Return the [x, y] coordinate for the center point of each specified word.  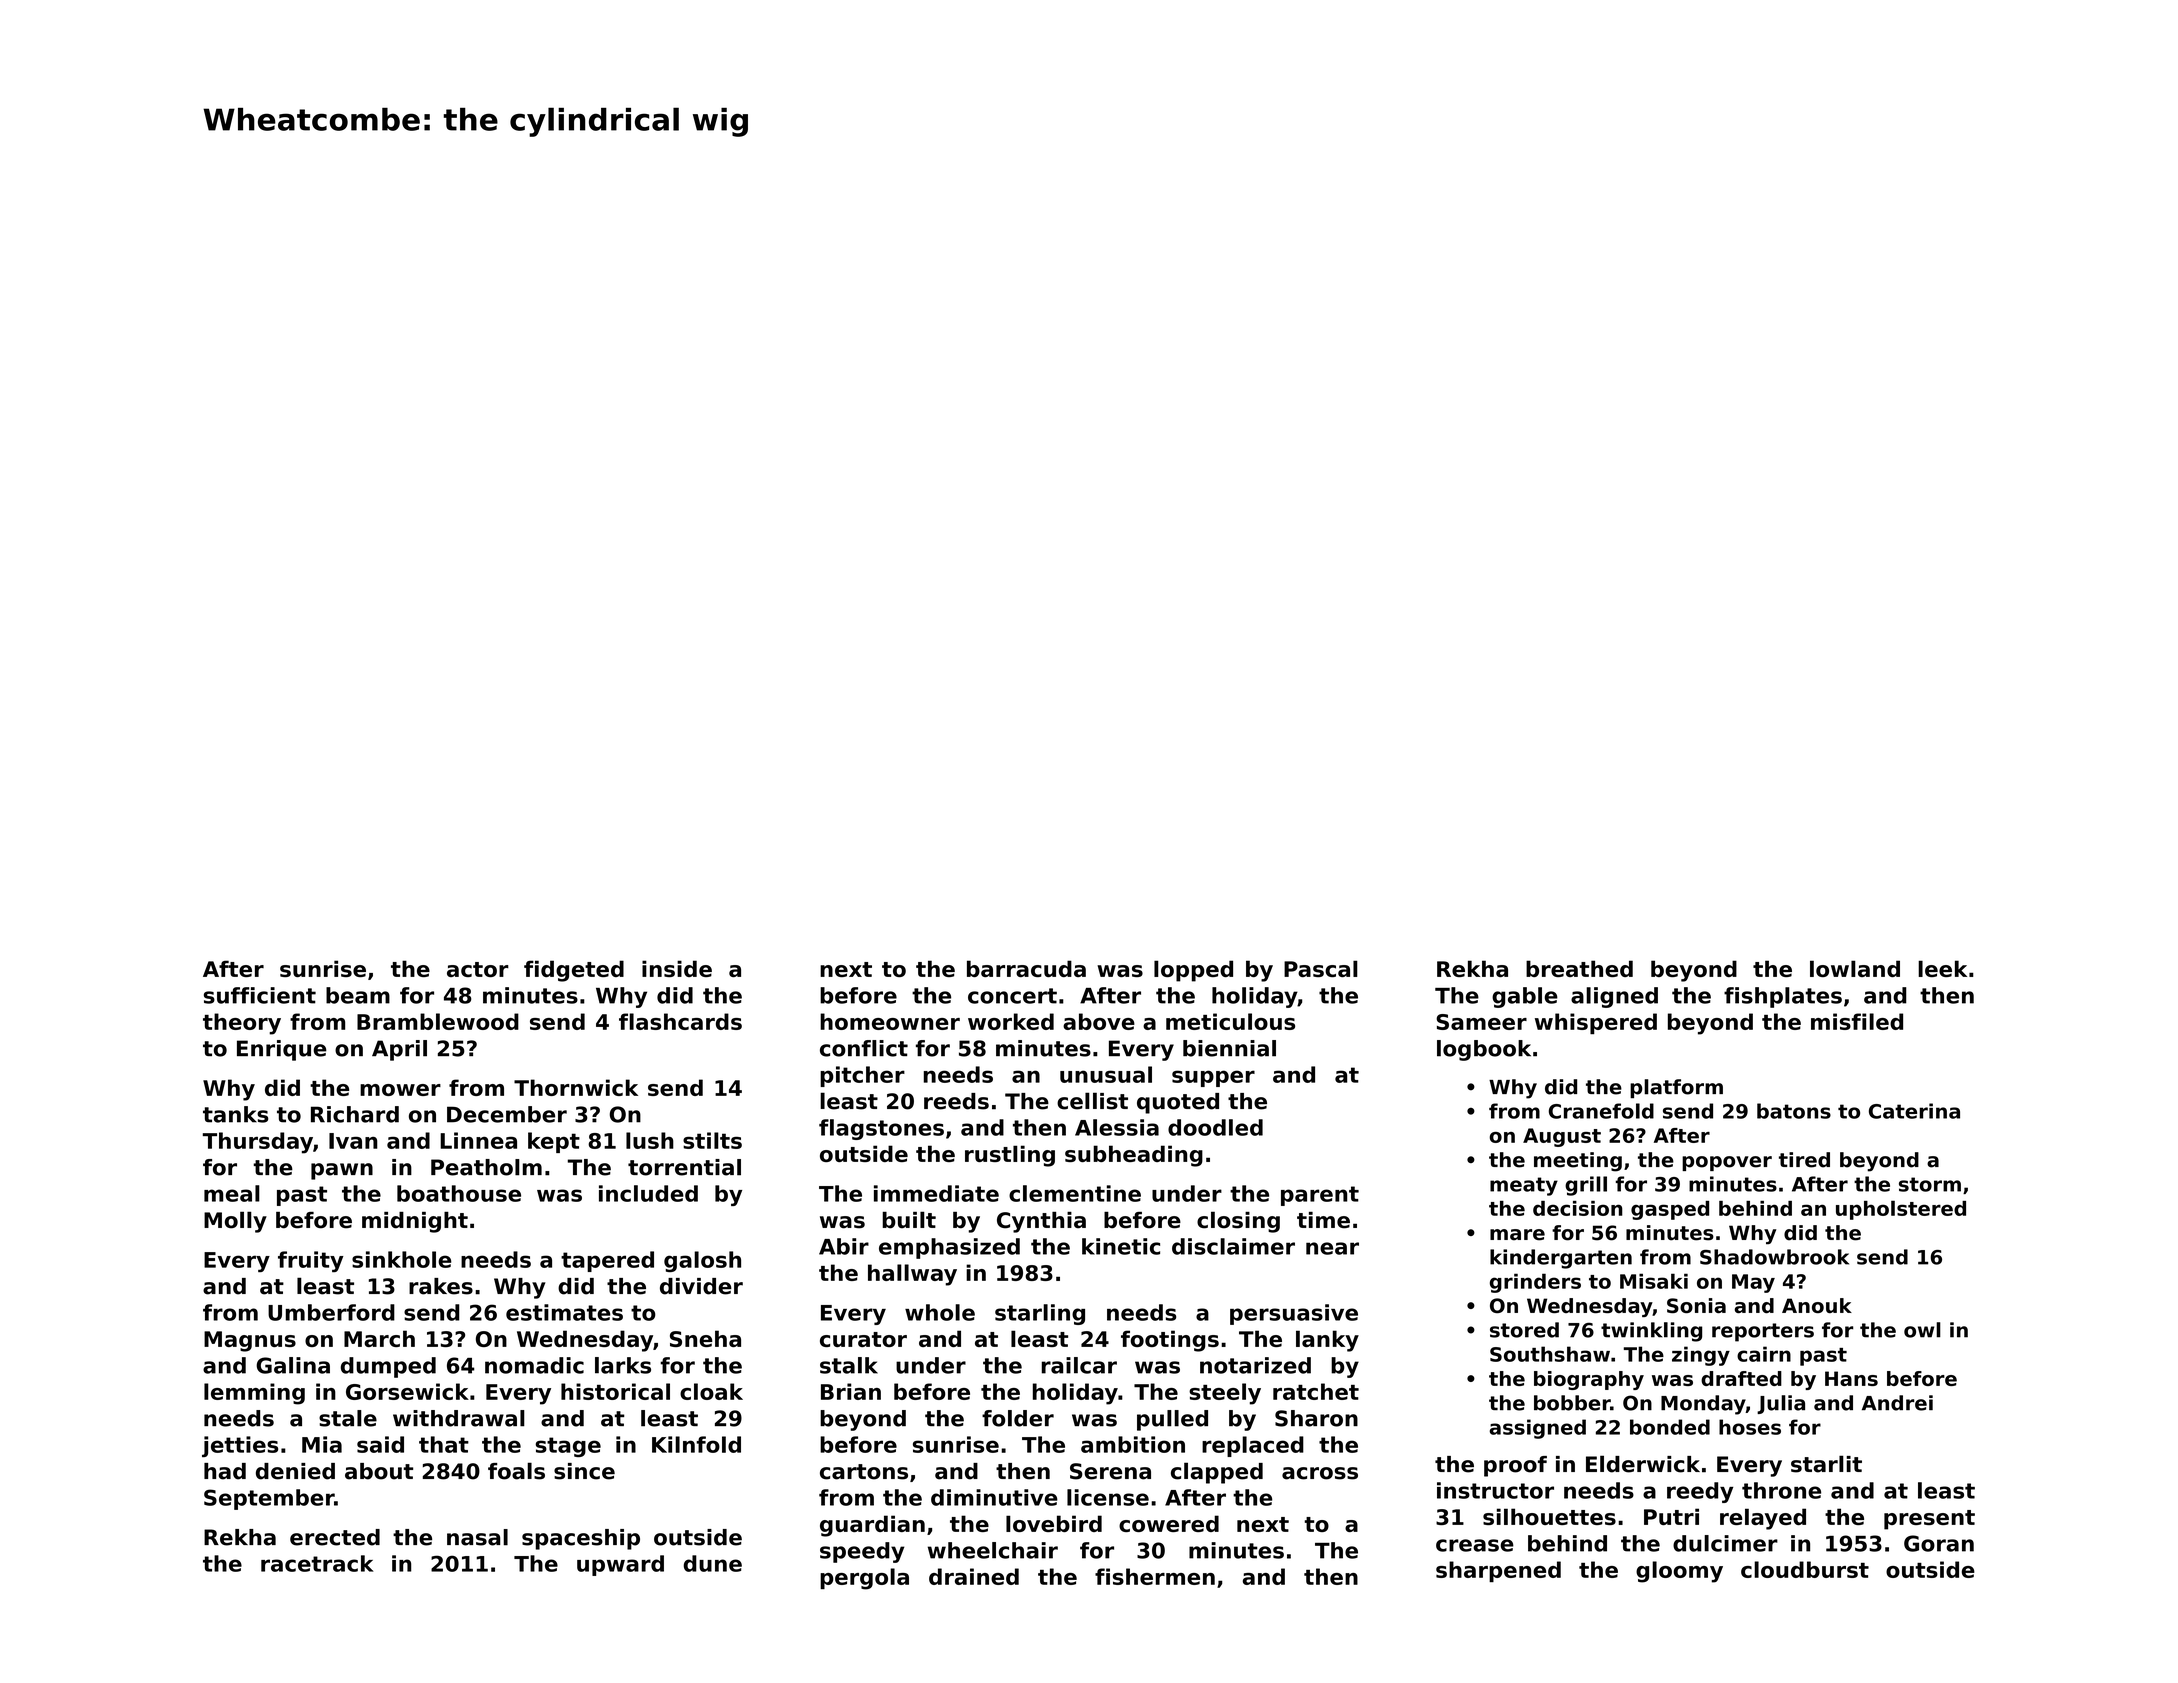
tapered [607, 1261]
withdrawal [459, 1418]
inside [677, 968]
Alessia [1117, 1127]
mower [400, 1090]
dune [712, 1563]
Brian [851, 1391]
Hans [1851, 1378]
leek [1942, 968]
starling [1040, 1314]
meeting [1578, 1162]
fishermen [1155, 1576]
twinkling [1651, 1332]
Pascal [1321, 968]
